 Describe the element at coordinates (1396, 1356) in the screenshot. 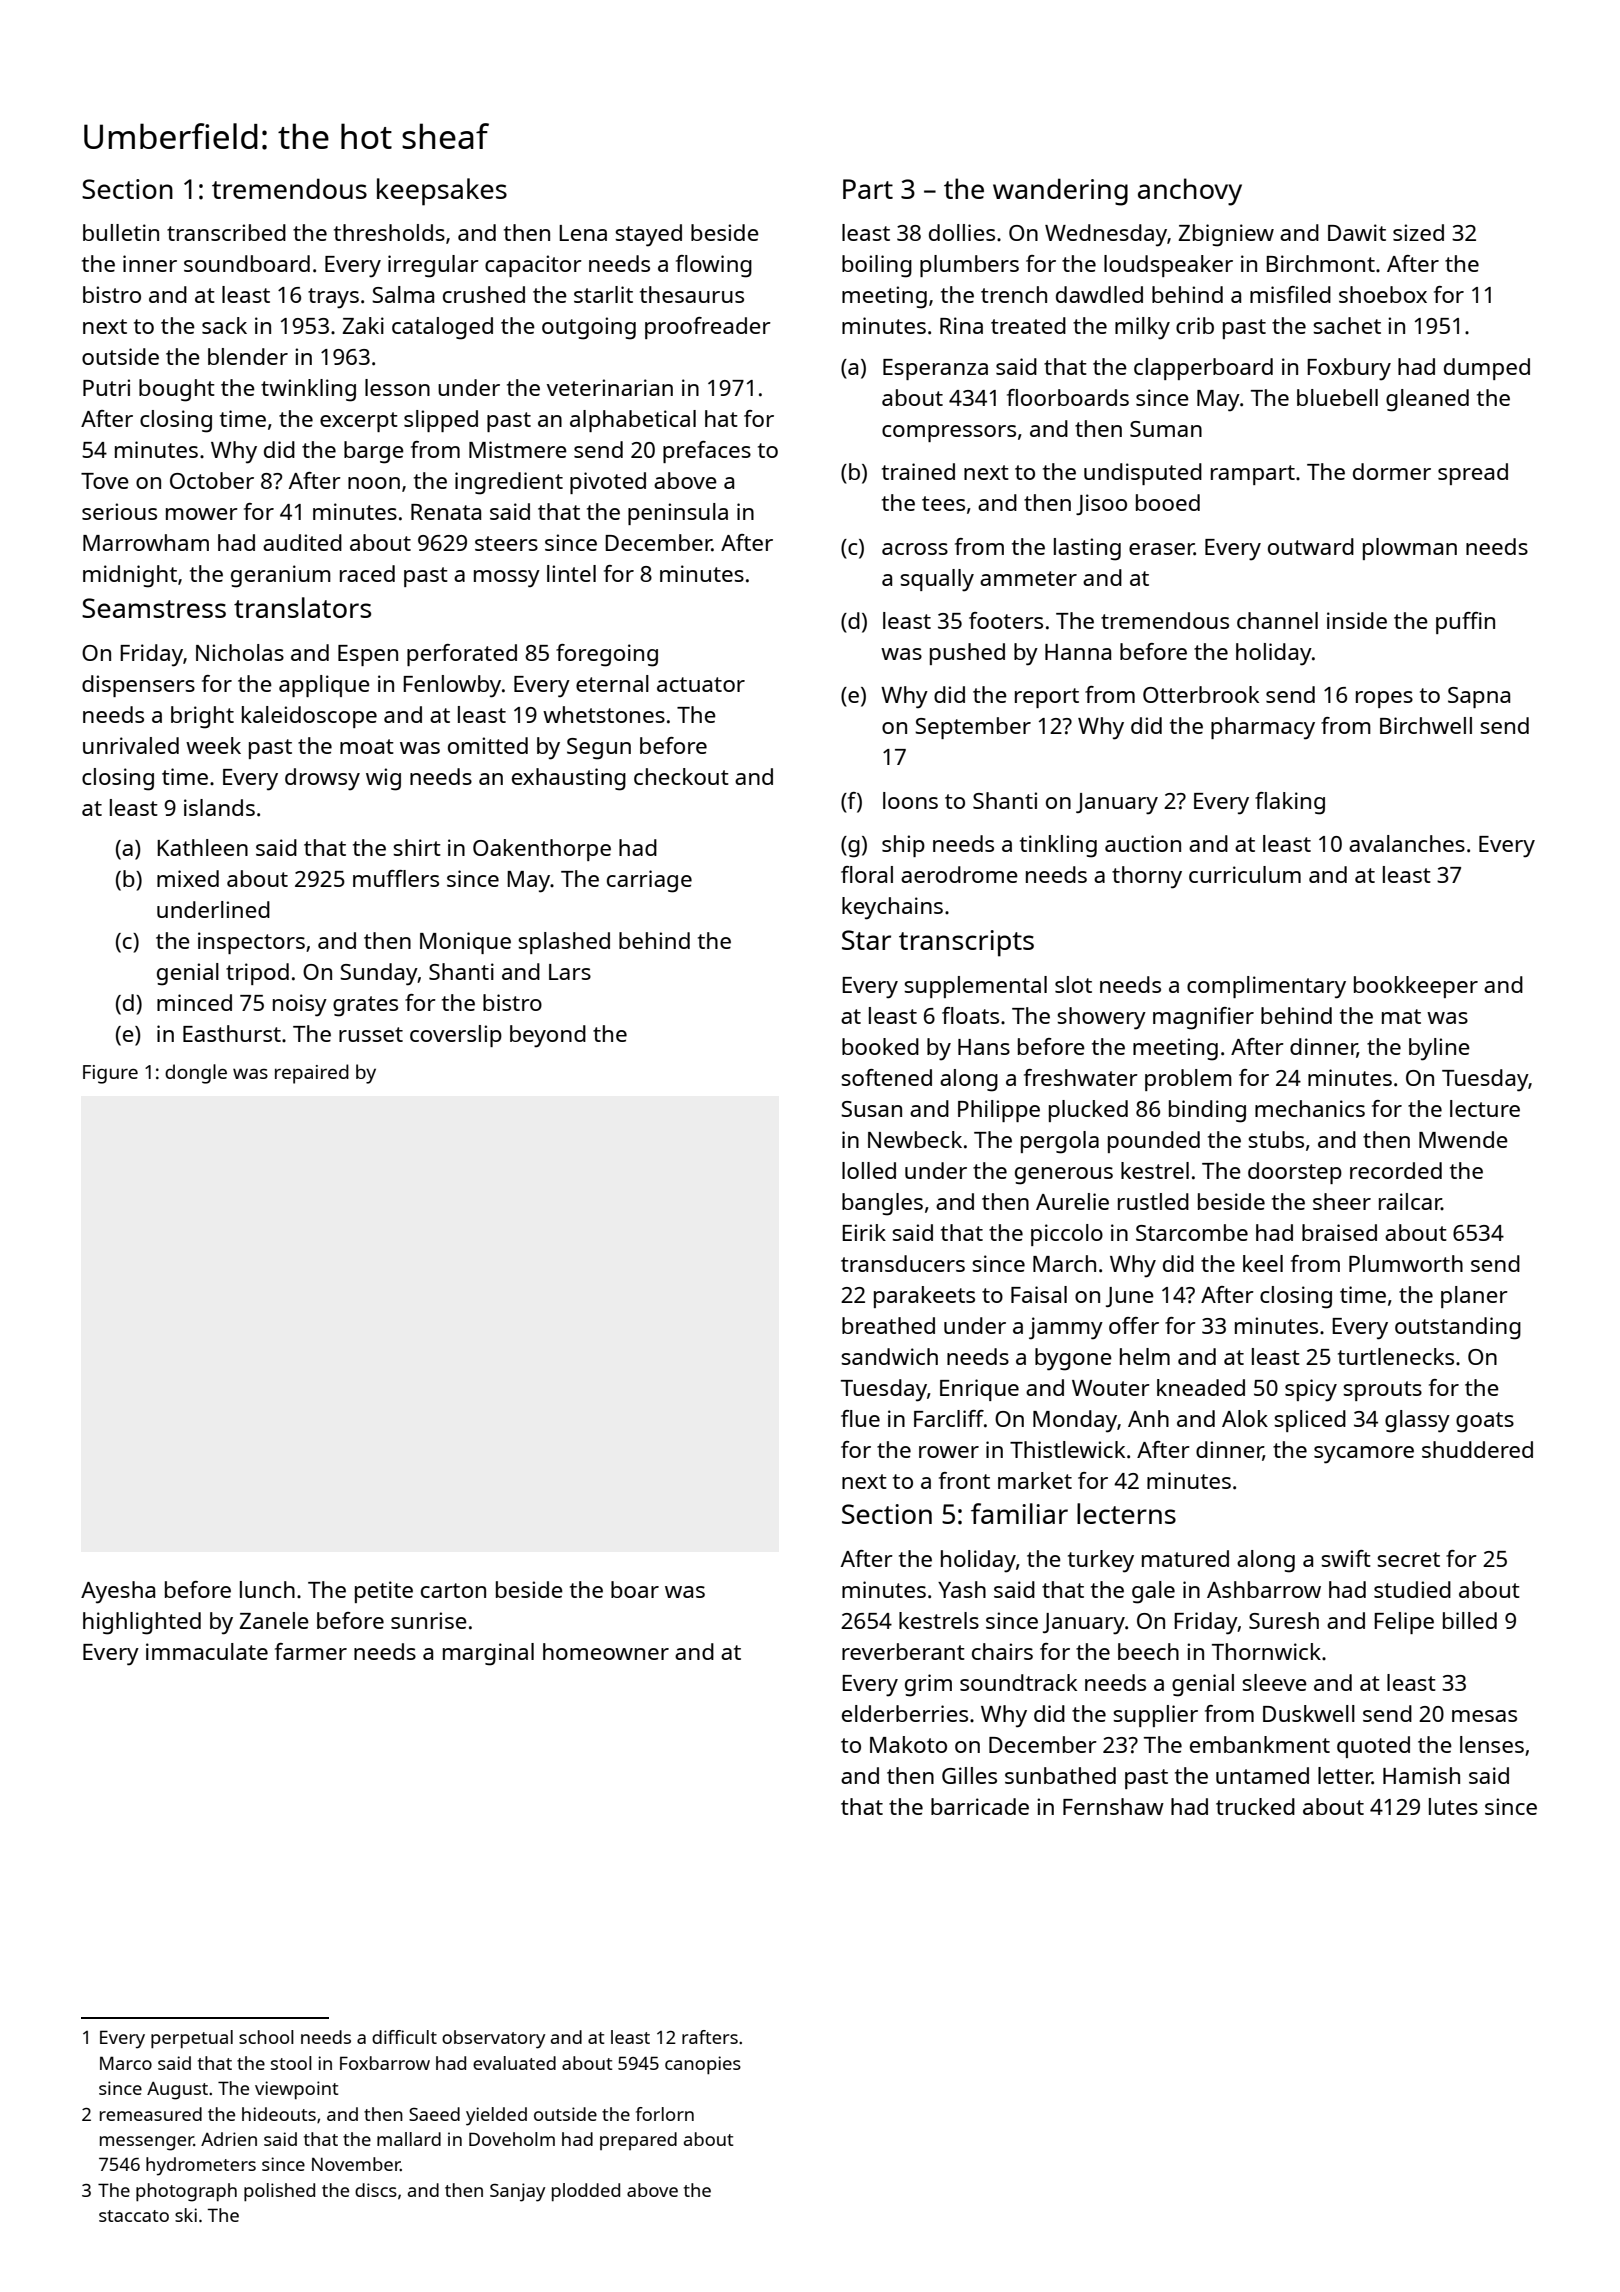

I see `turtlenecks` at that location.
